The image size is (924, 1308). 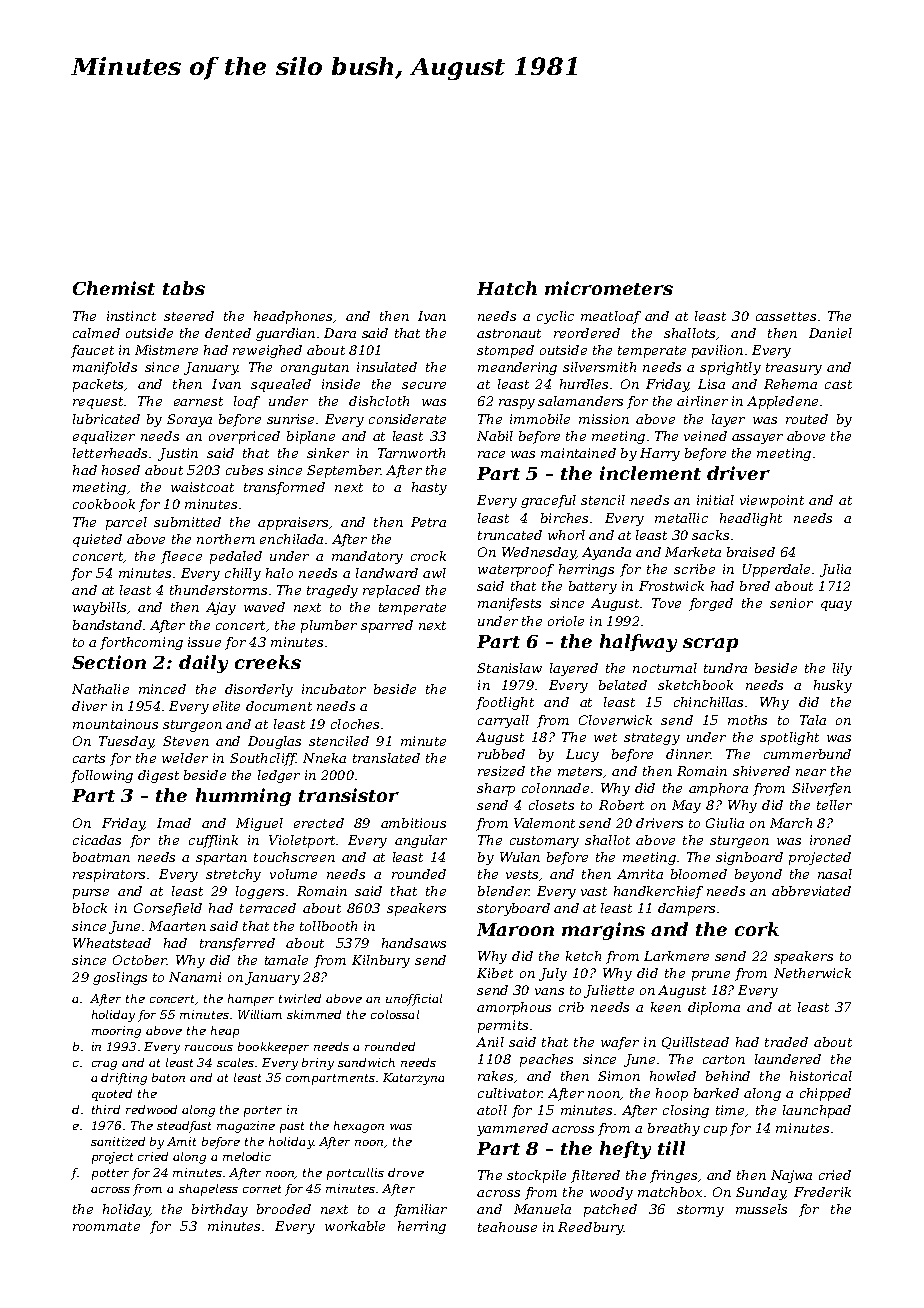 What do you see at coordinates (749, 858) in the screenshot?
I see `signboard` at bounding box center [749, 858].
